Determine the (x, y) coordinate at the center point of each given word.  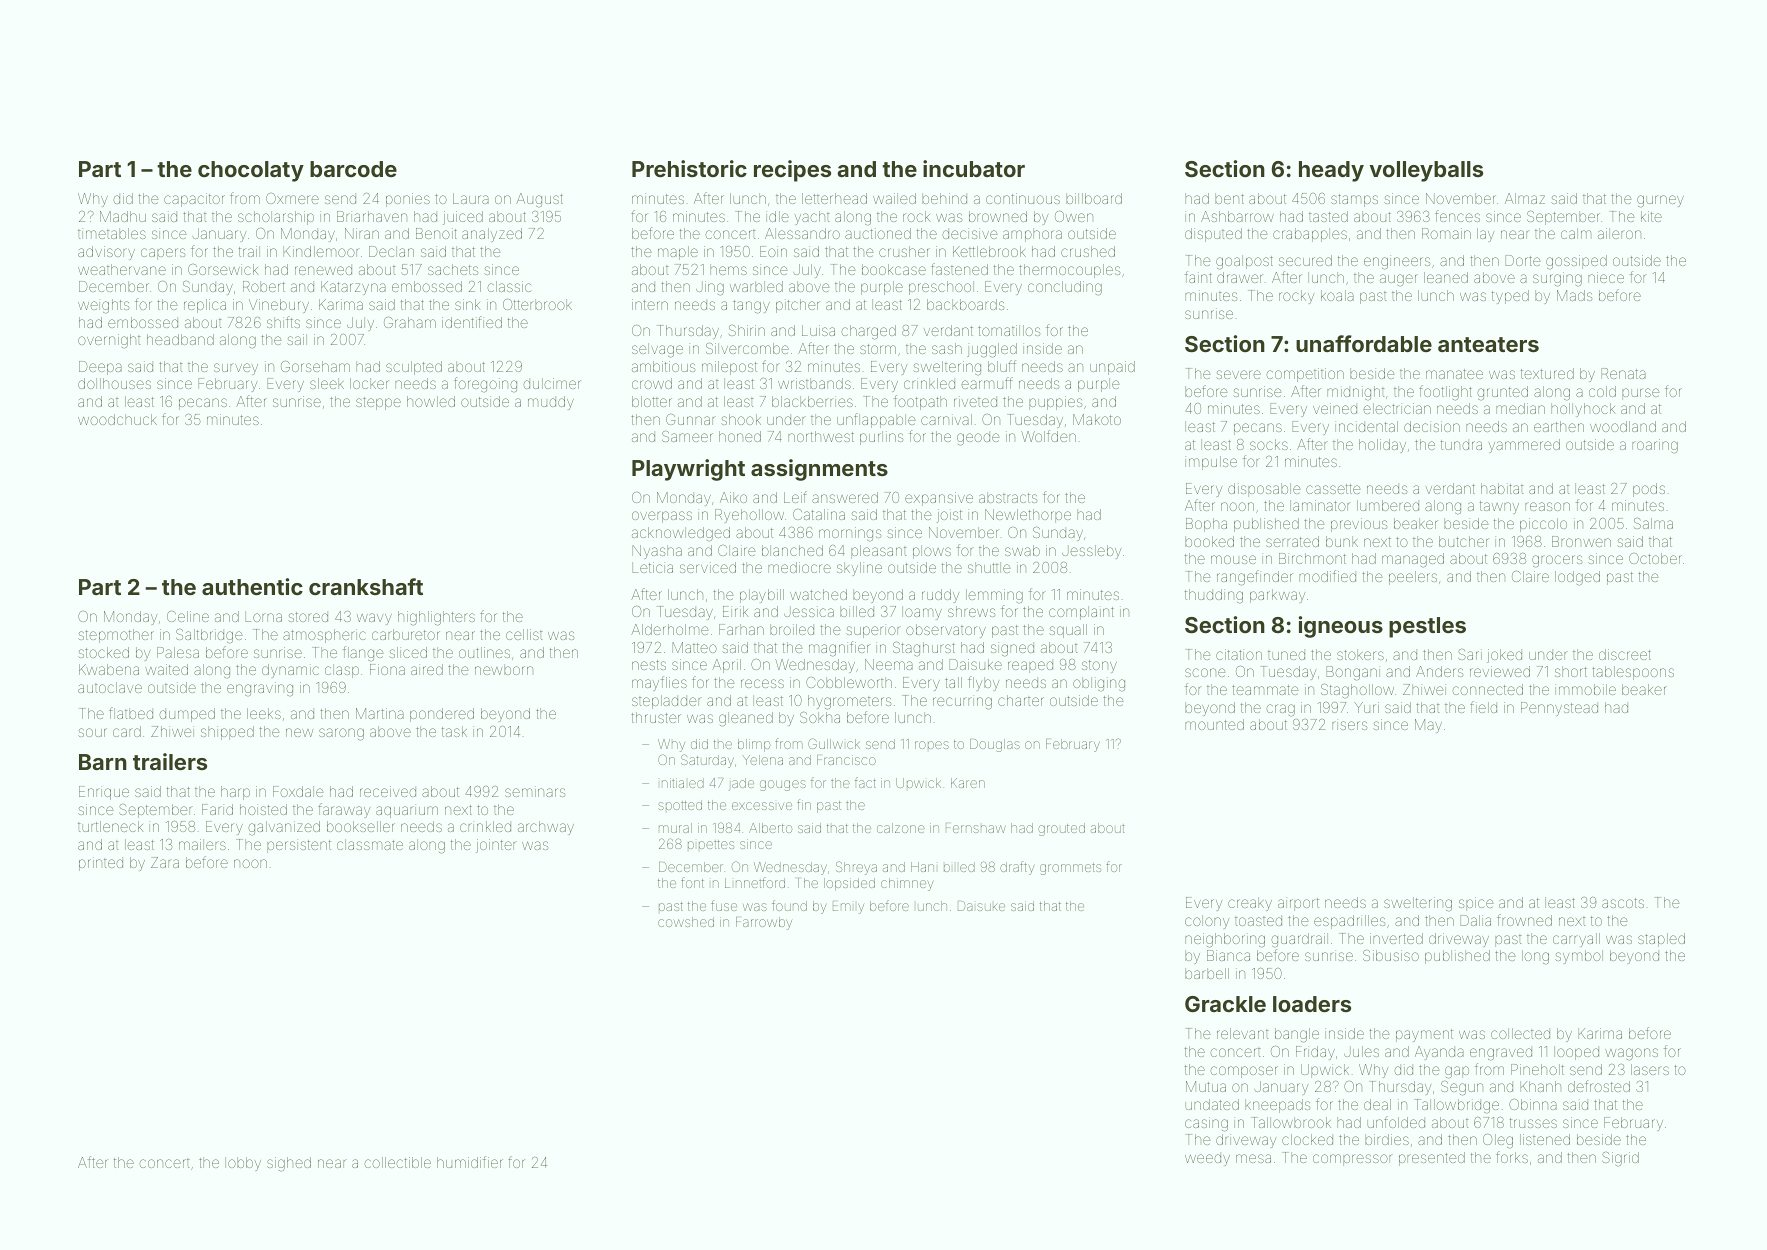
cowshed (686, 922)
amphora (1032, 235)
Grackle (1225, 1004)
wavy (374, 619)
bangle (1297, 1035)
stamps (1354, 200)
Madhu (123, 216)
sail (297, 339)
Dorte (1522, 260)
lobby (243, 1164)
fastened (959, 269)
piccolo (1543, 525)
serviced (708, 567)
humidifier (470, 1162)
